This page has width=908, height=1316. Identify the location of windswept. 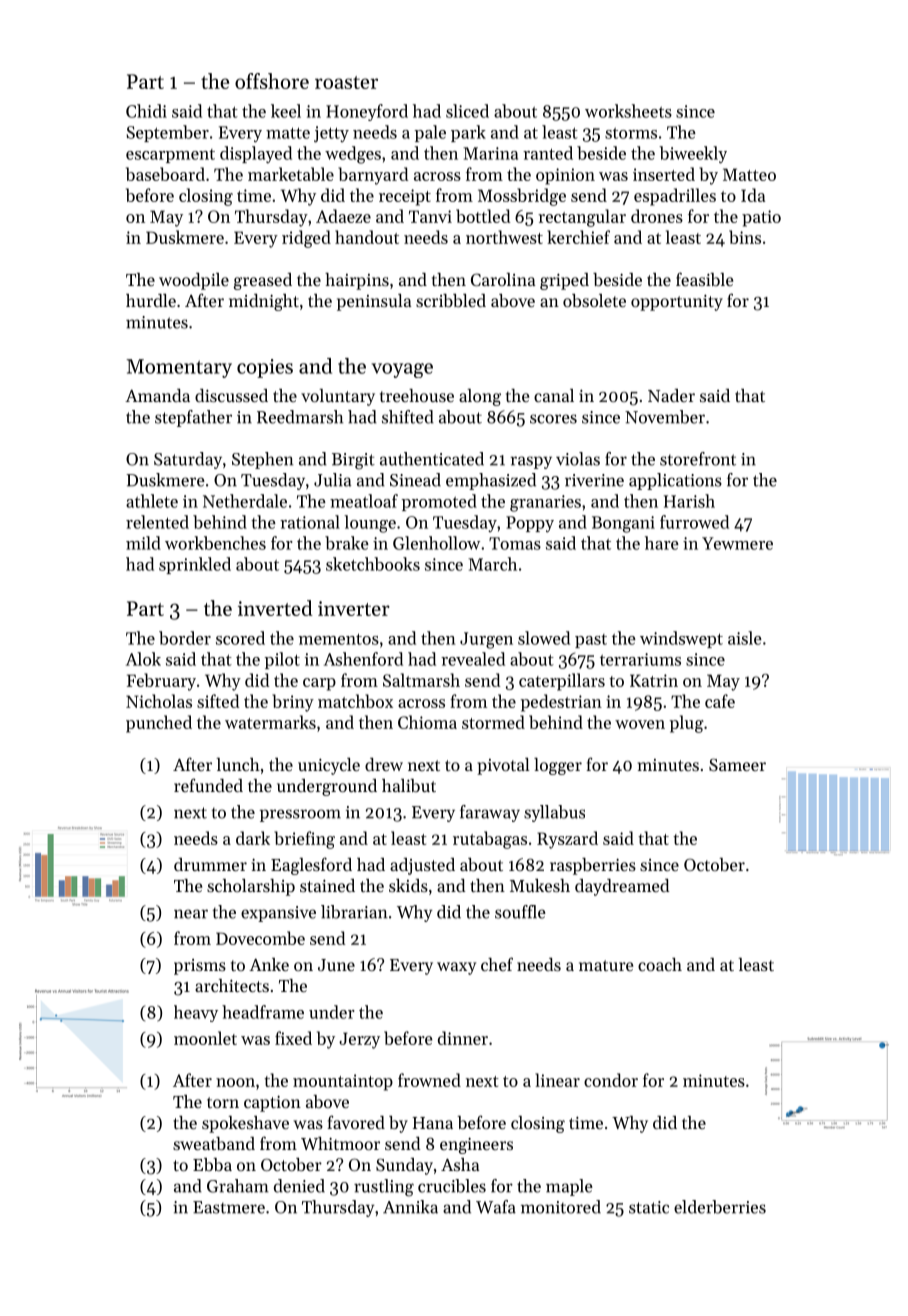
(681, 639).
